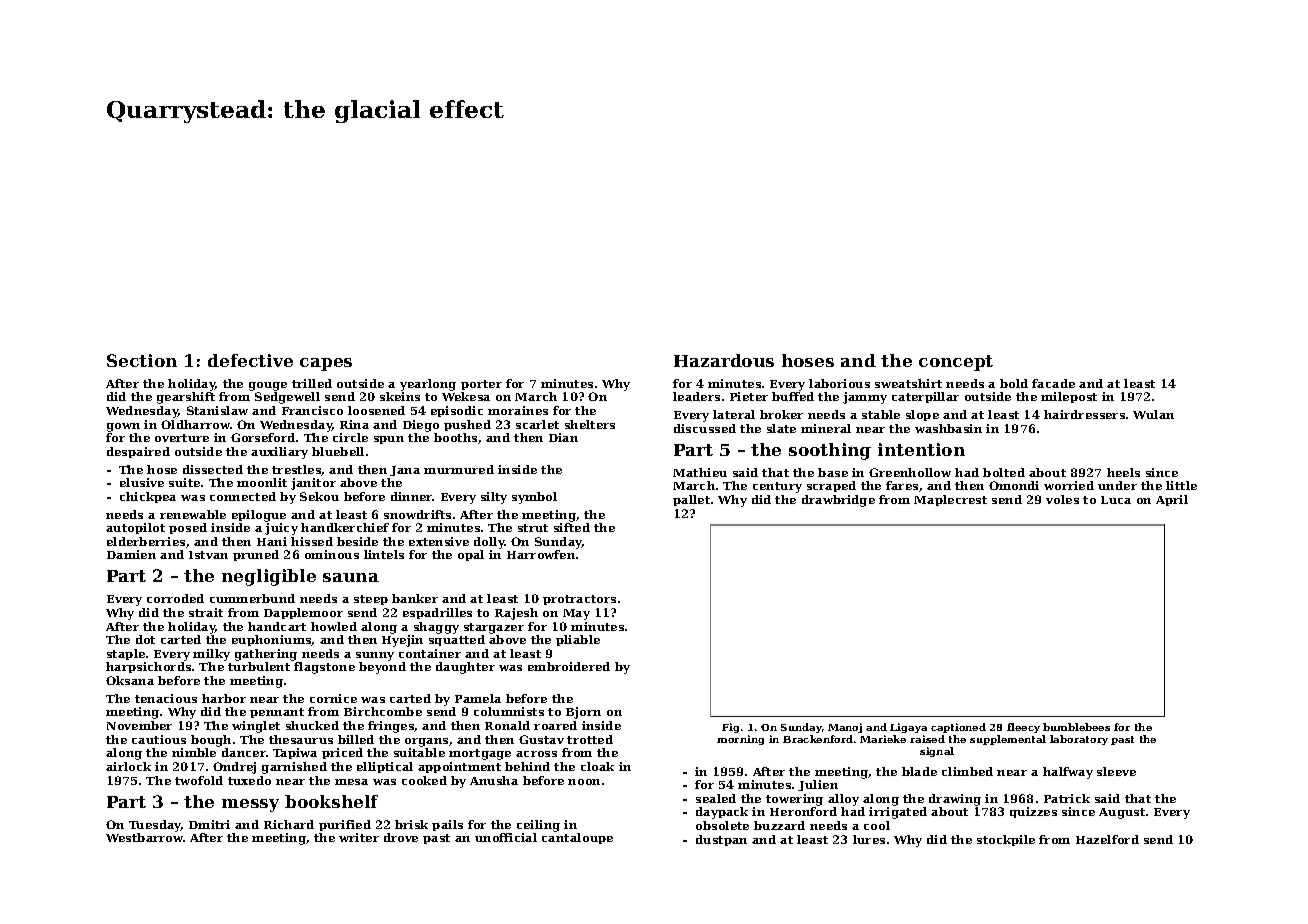 The height and width of the image is (924, 1308). I want to click on base, so click(833, 472).
